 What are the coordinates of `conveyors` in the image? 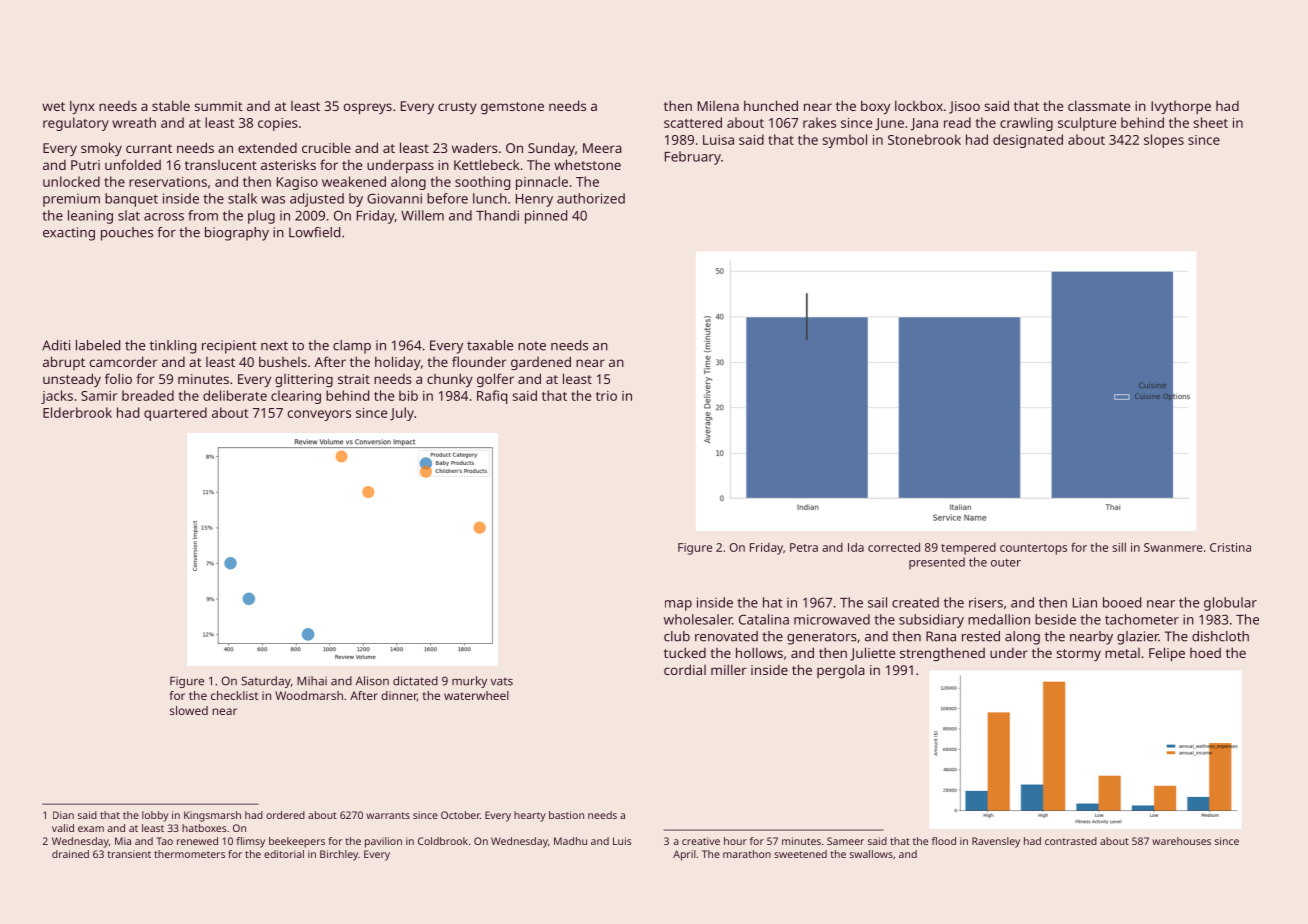 It's located at (319, 415).
